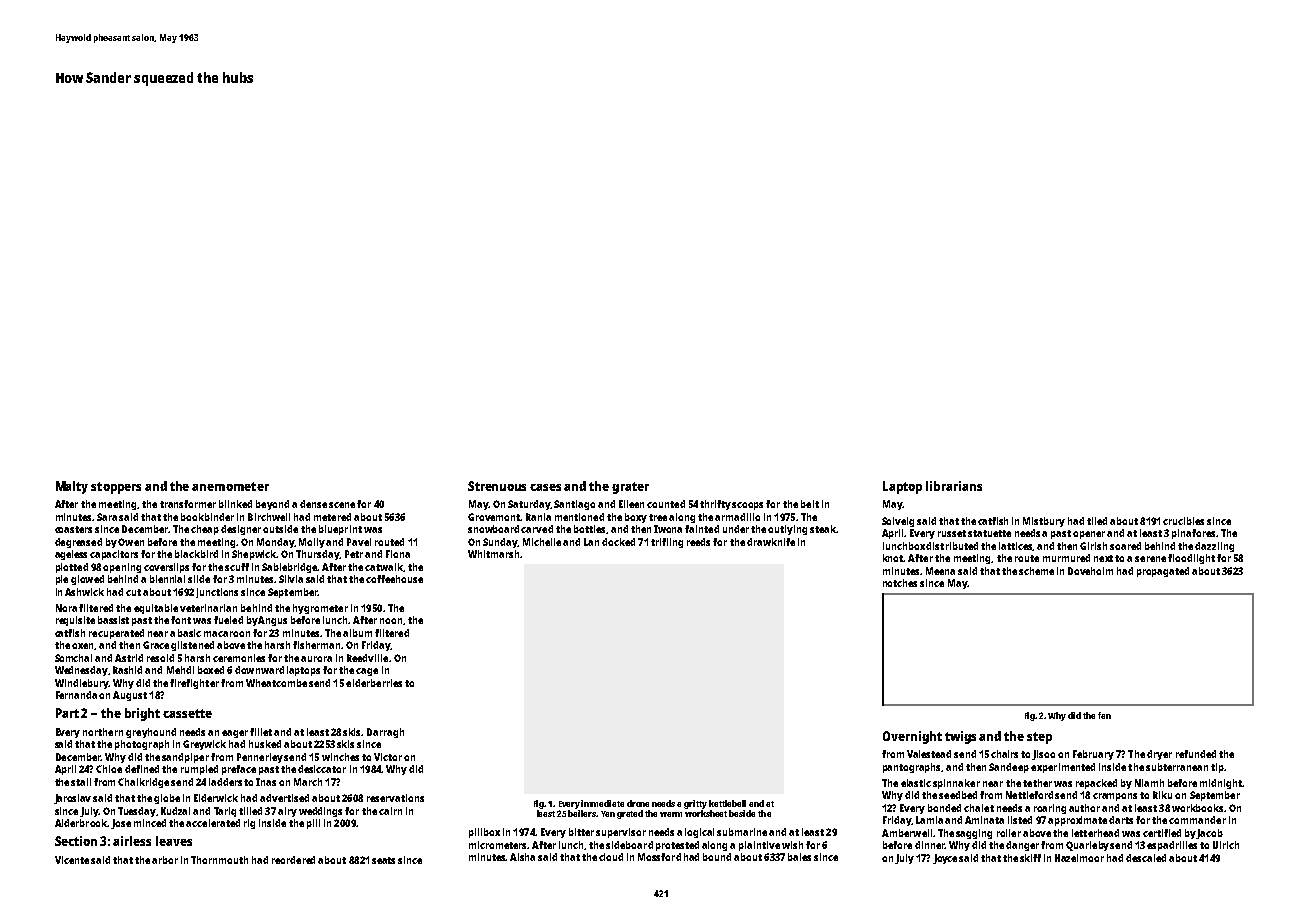  What do you see at coordinates (1115, 797) in the image?
I see `crampons` at bounding box center [1115, 797].
